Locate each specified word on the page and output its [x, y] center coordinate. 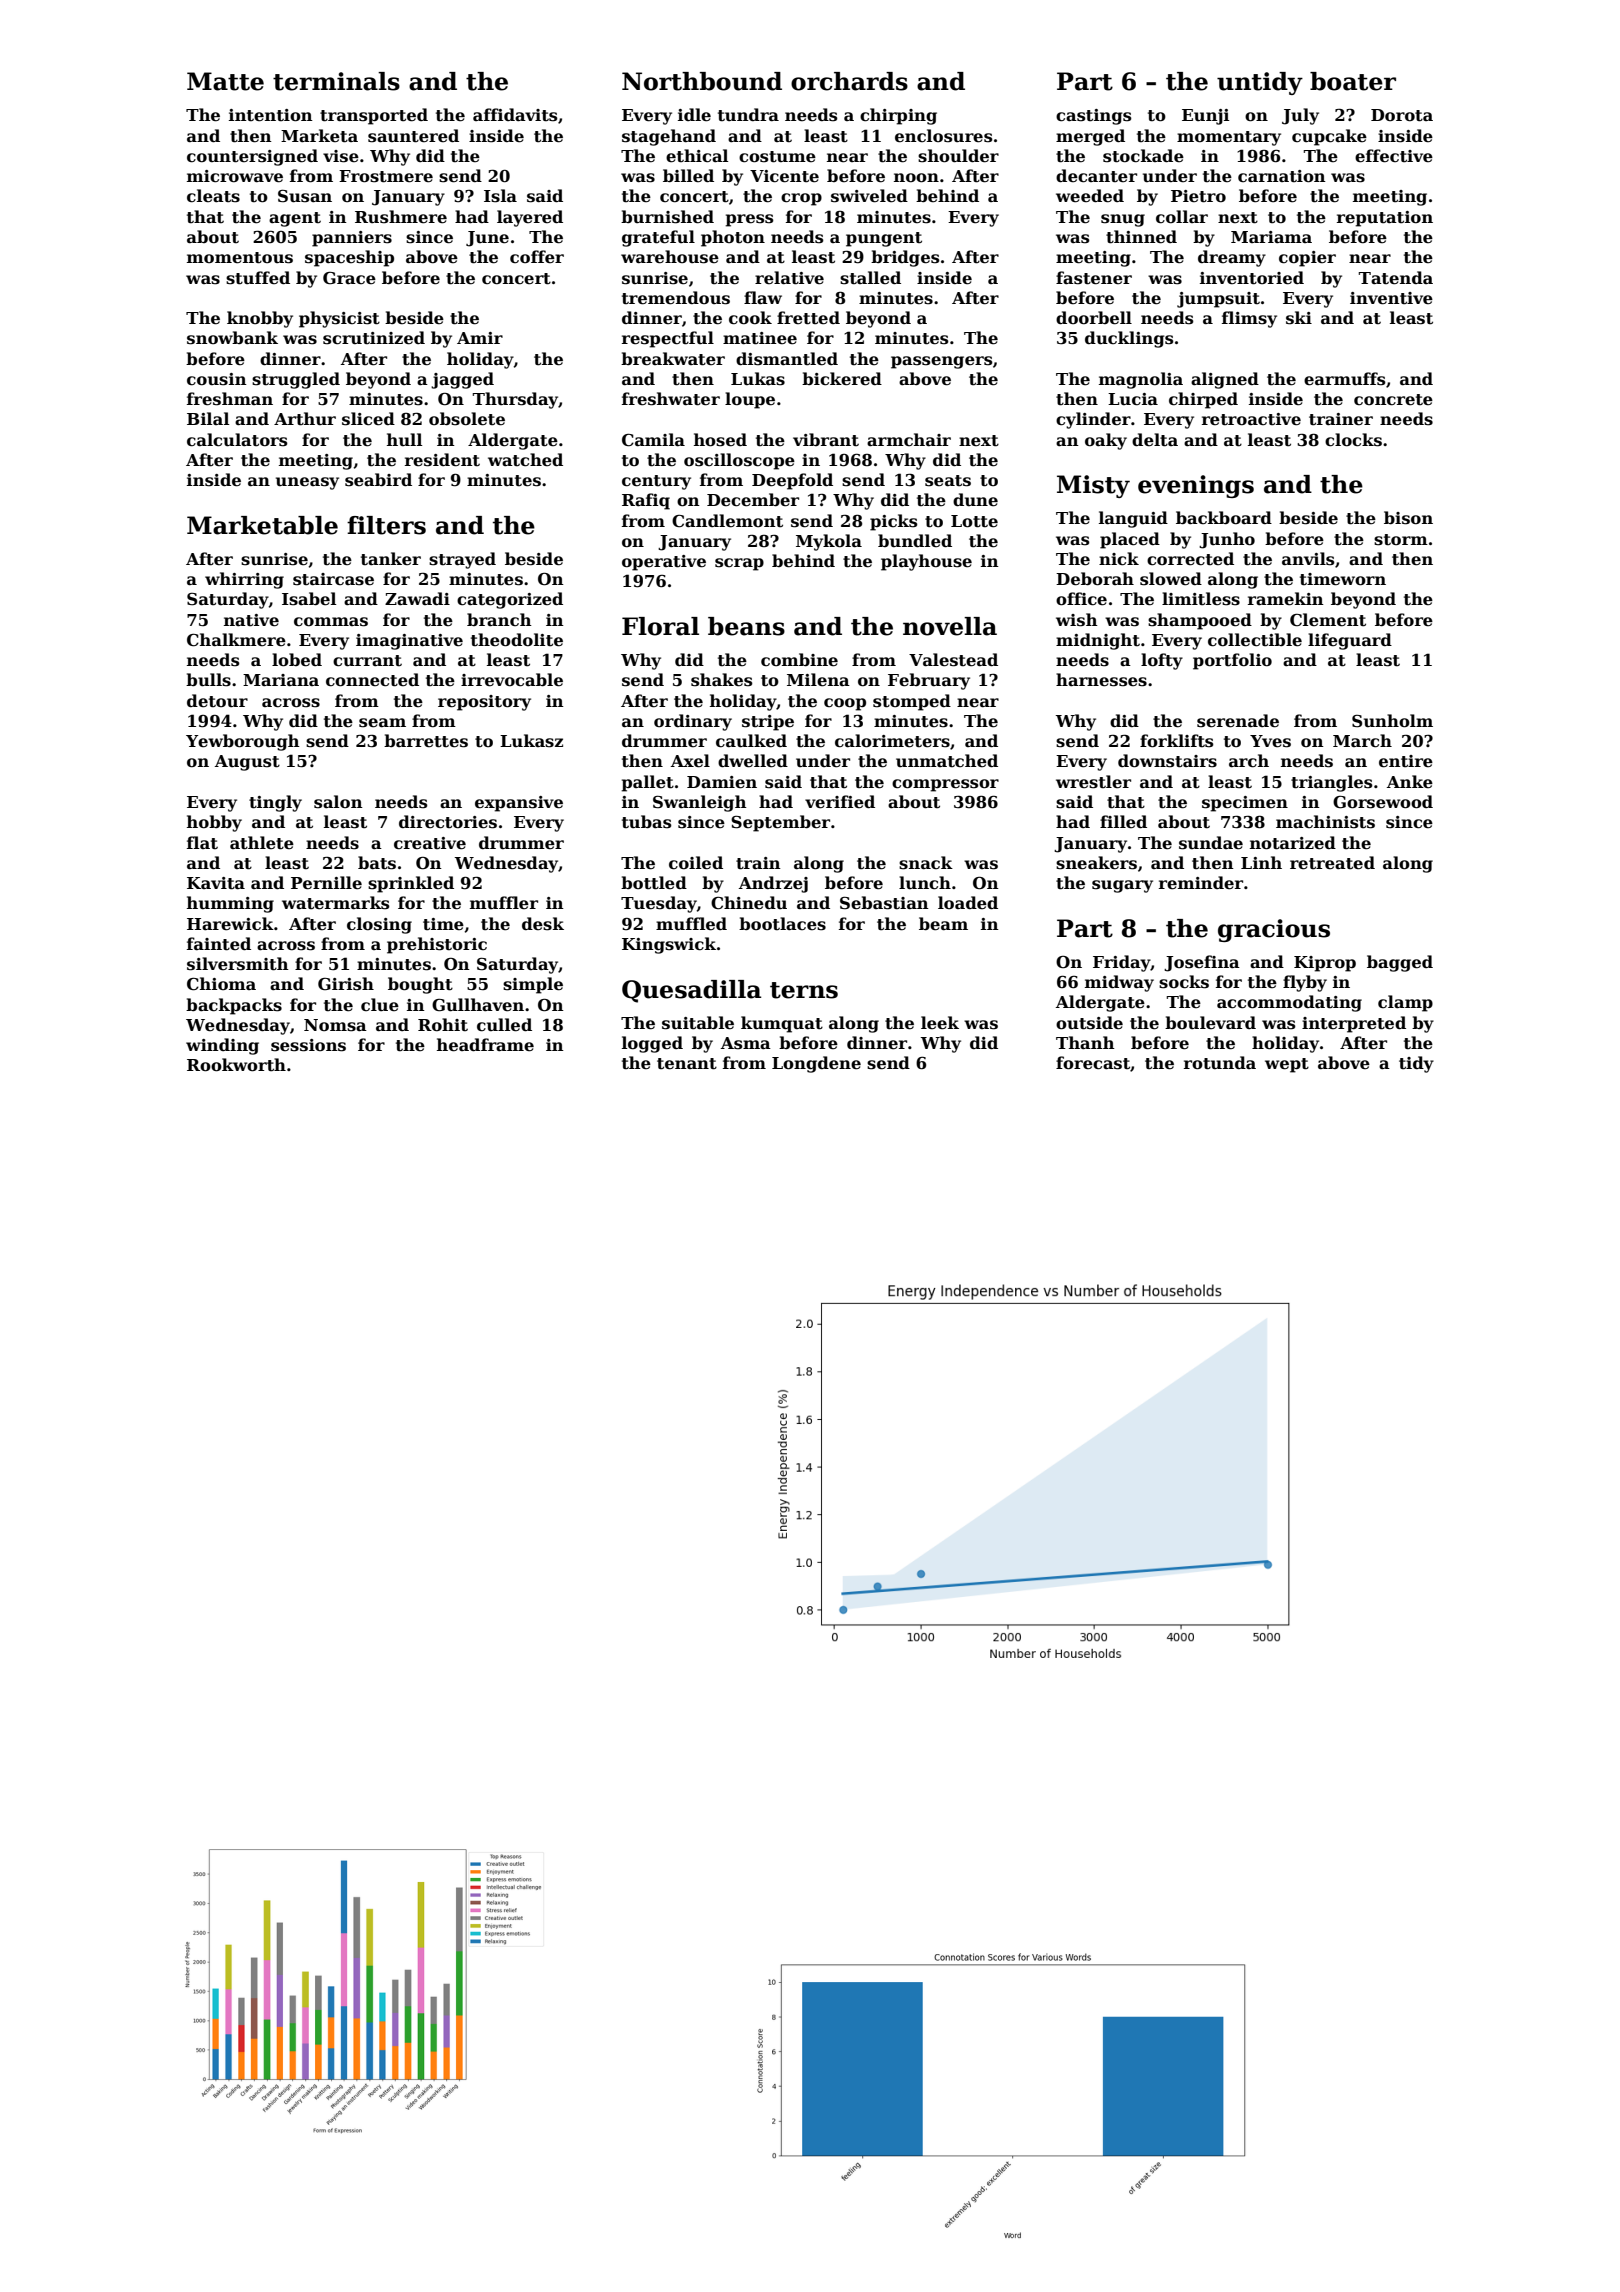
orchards [849, 81]
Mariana [281, 680]
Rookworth [236, 1065]
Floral [660, 626]
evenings [1196, 486]
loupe [750, 400]
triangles [1332, 783]
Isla [500, 196]
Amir [480, 338]
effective [1394, 156]
